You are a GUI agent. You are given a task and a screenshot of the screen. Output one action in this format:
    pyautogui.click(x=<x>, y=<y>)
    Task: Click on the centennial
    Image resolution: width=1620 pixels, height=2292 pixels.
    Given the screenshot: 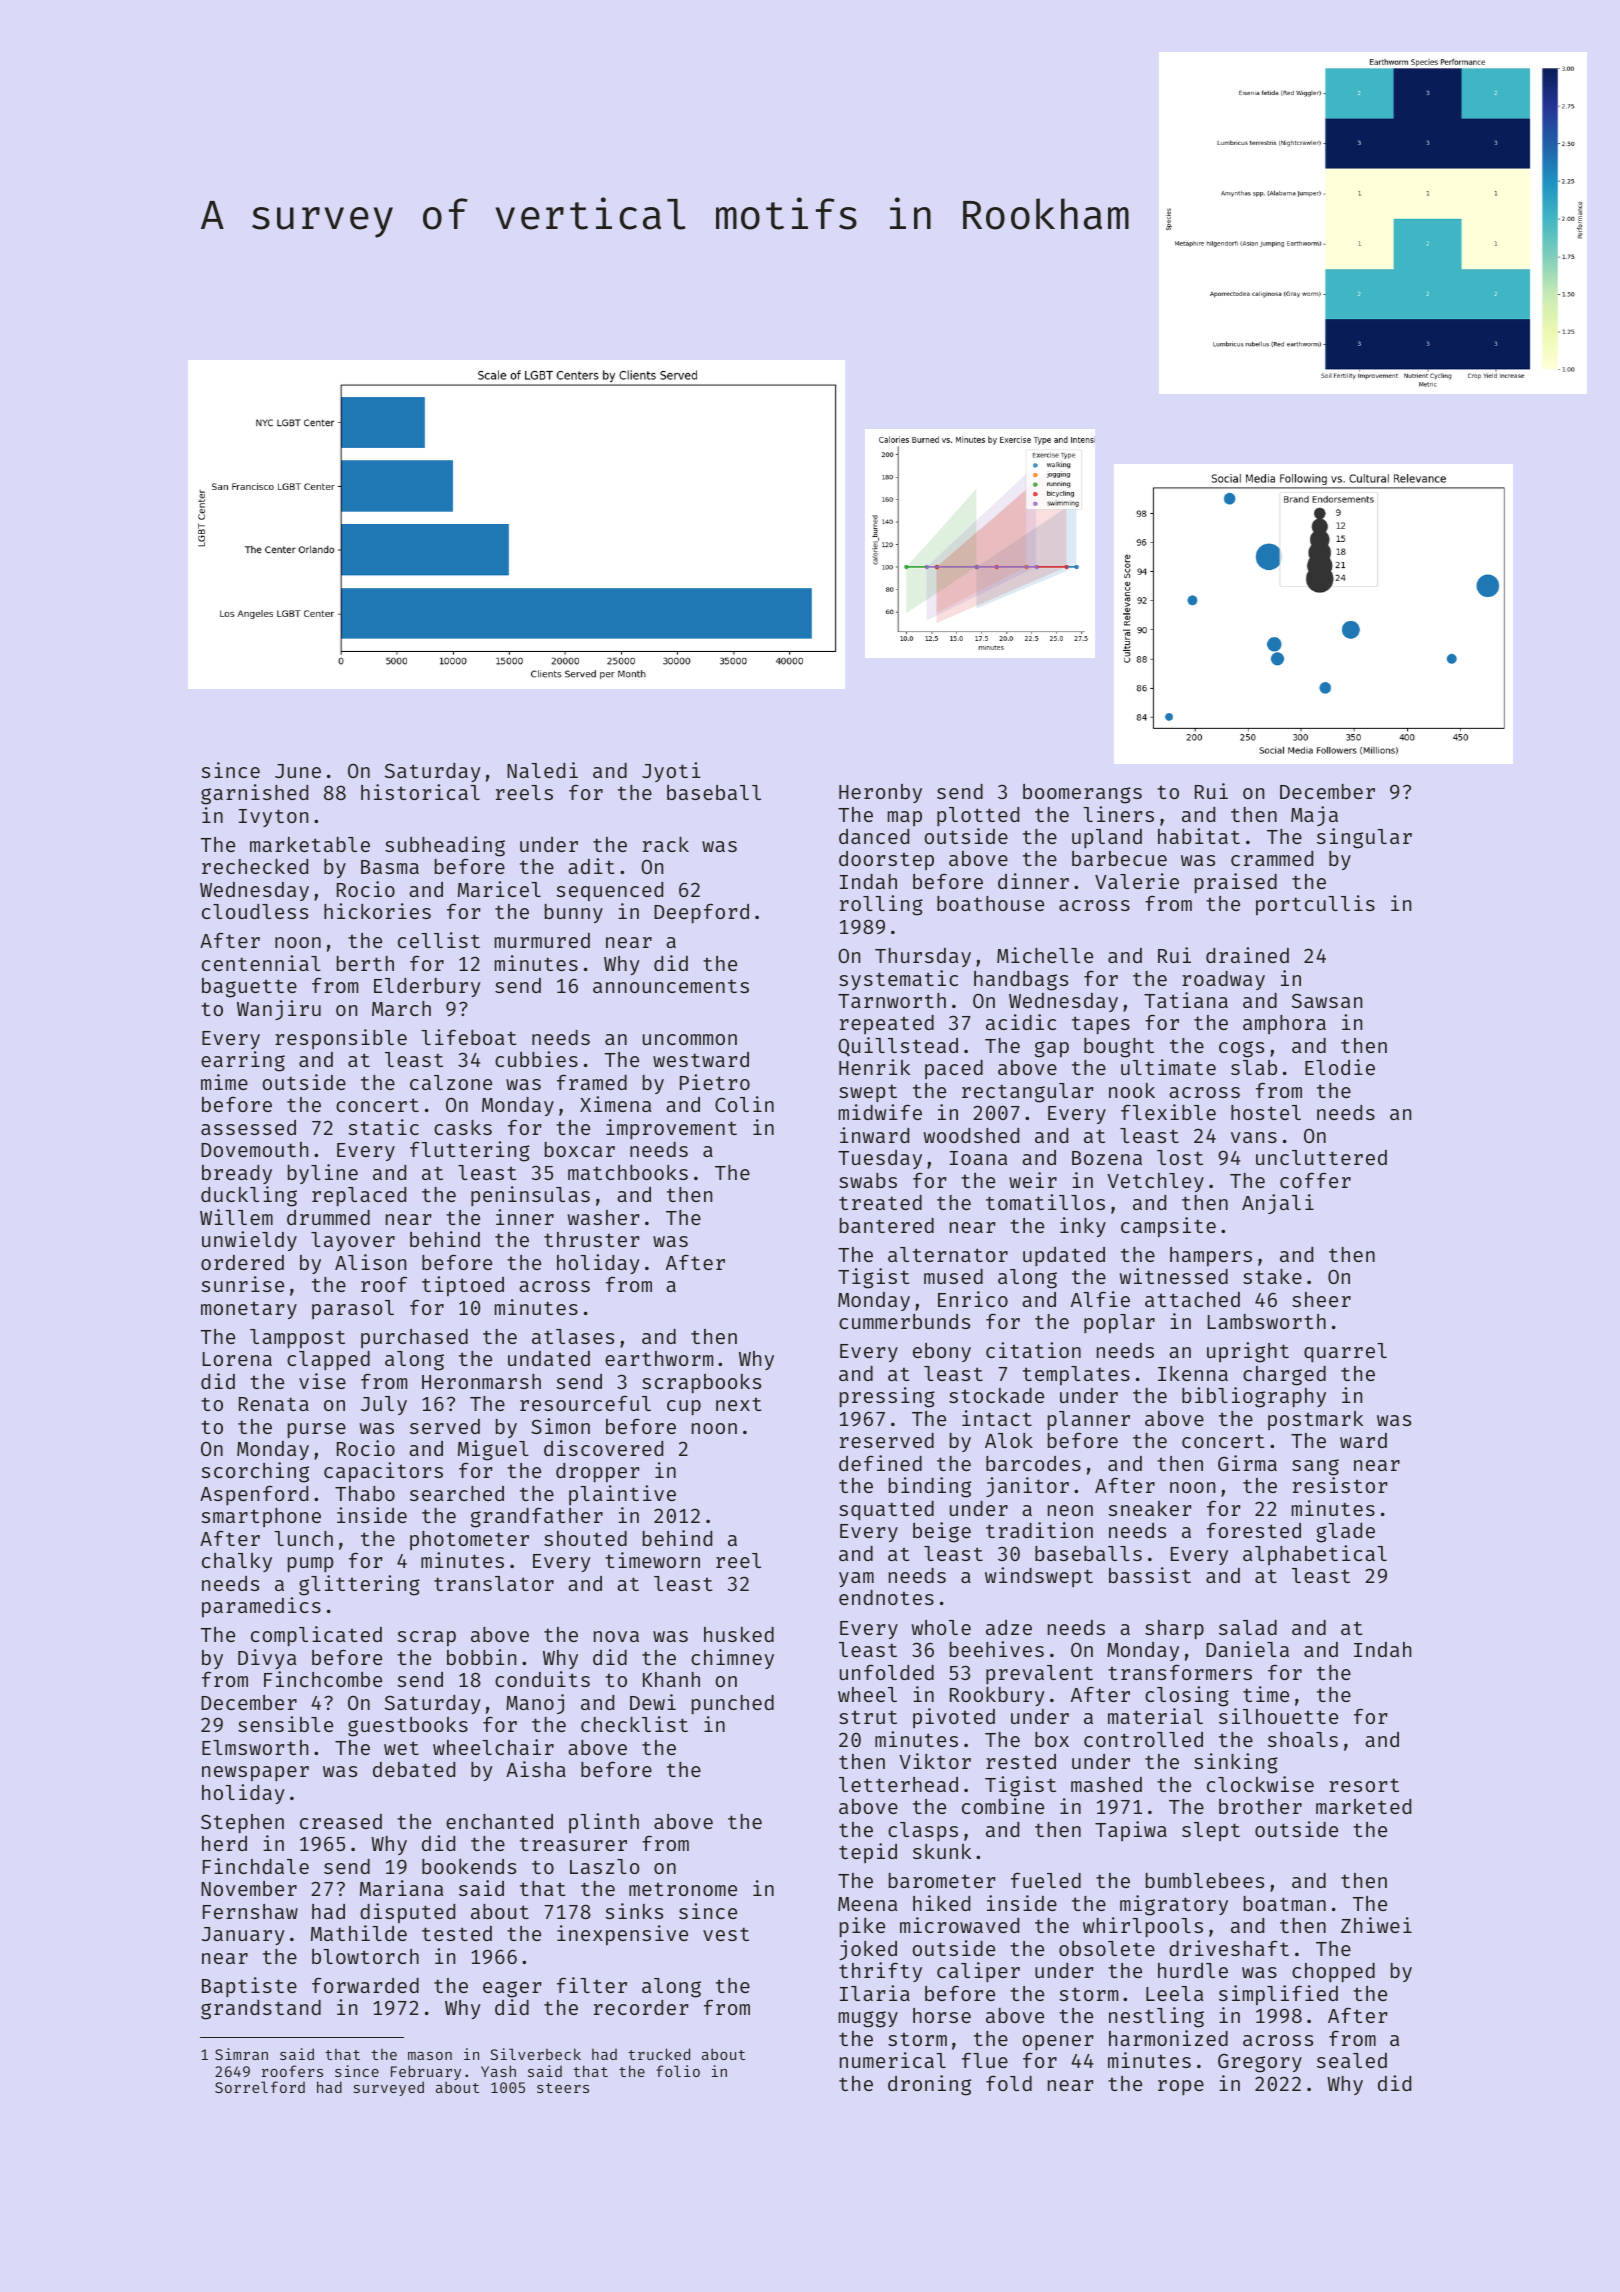 What is the action you would take?
    pyautogui.click(x=261, y=963)
